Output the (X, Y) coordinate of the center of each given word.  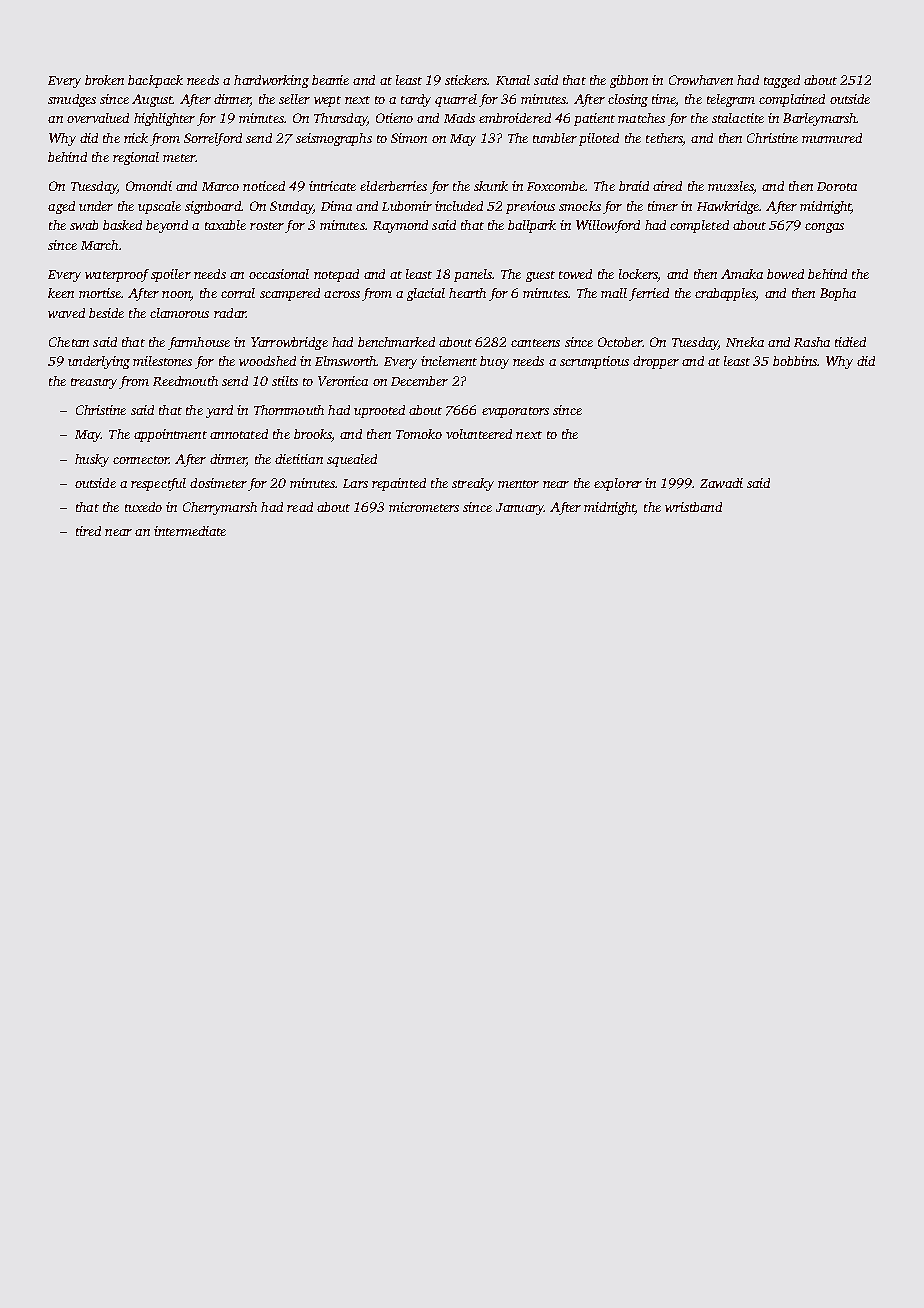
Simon (409, 138)
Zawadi (721, 483)
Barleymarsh (820, 119)
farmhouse (199, 343)
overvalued (98, 118)
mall (614, 293)
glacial (426, 294)
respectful (158, 484)
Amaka (742, 274)
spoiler (171, 275)
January (520, 509)
